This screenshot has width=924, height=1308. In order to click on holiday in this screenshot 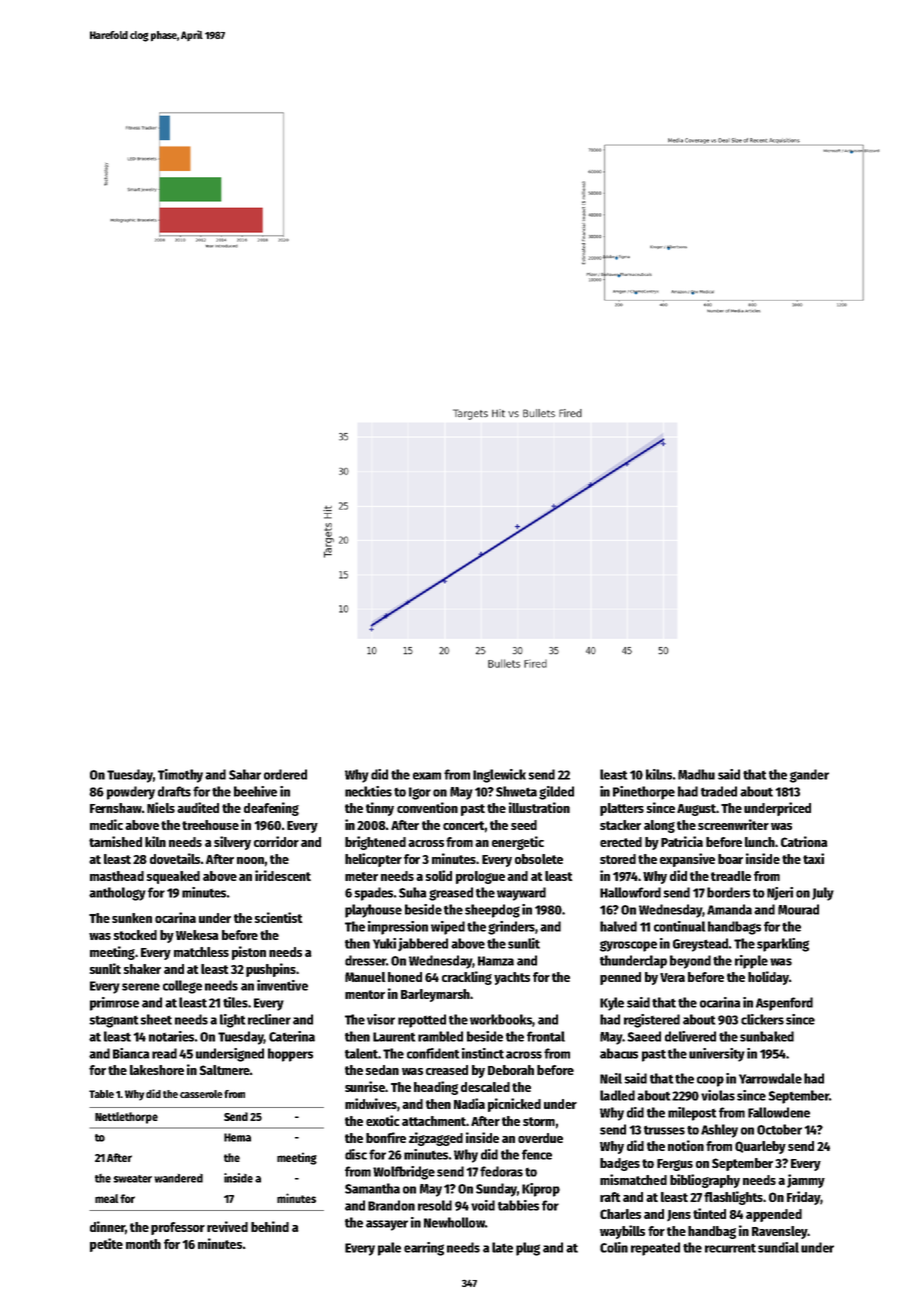, I will do `click(768, 978)`.
